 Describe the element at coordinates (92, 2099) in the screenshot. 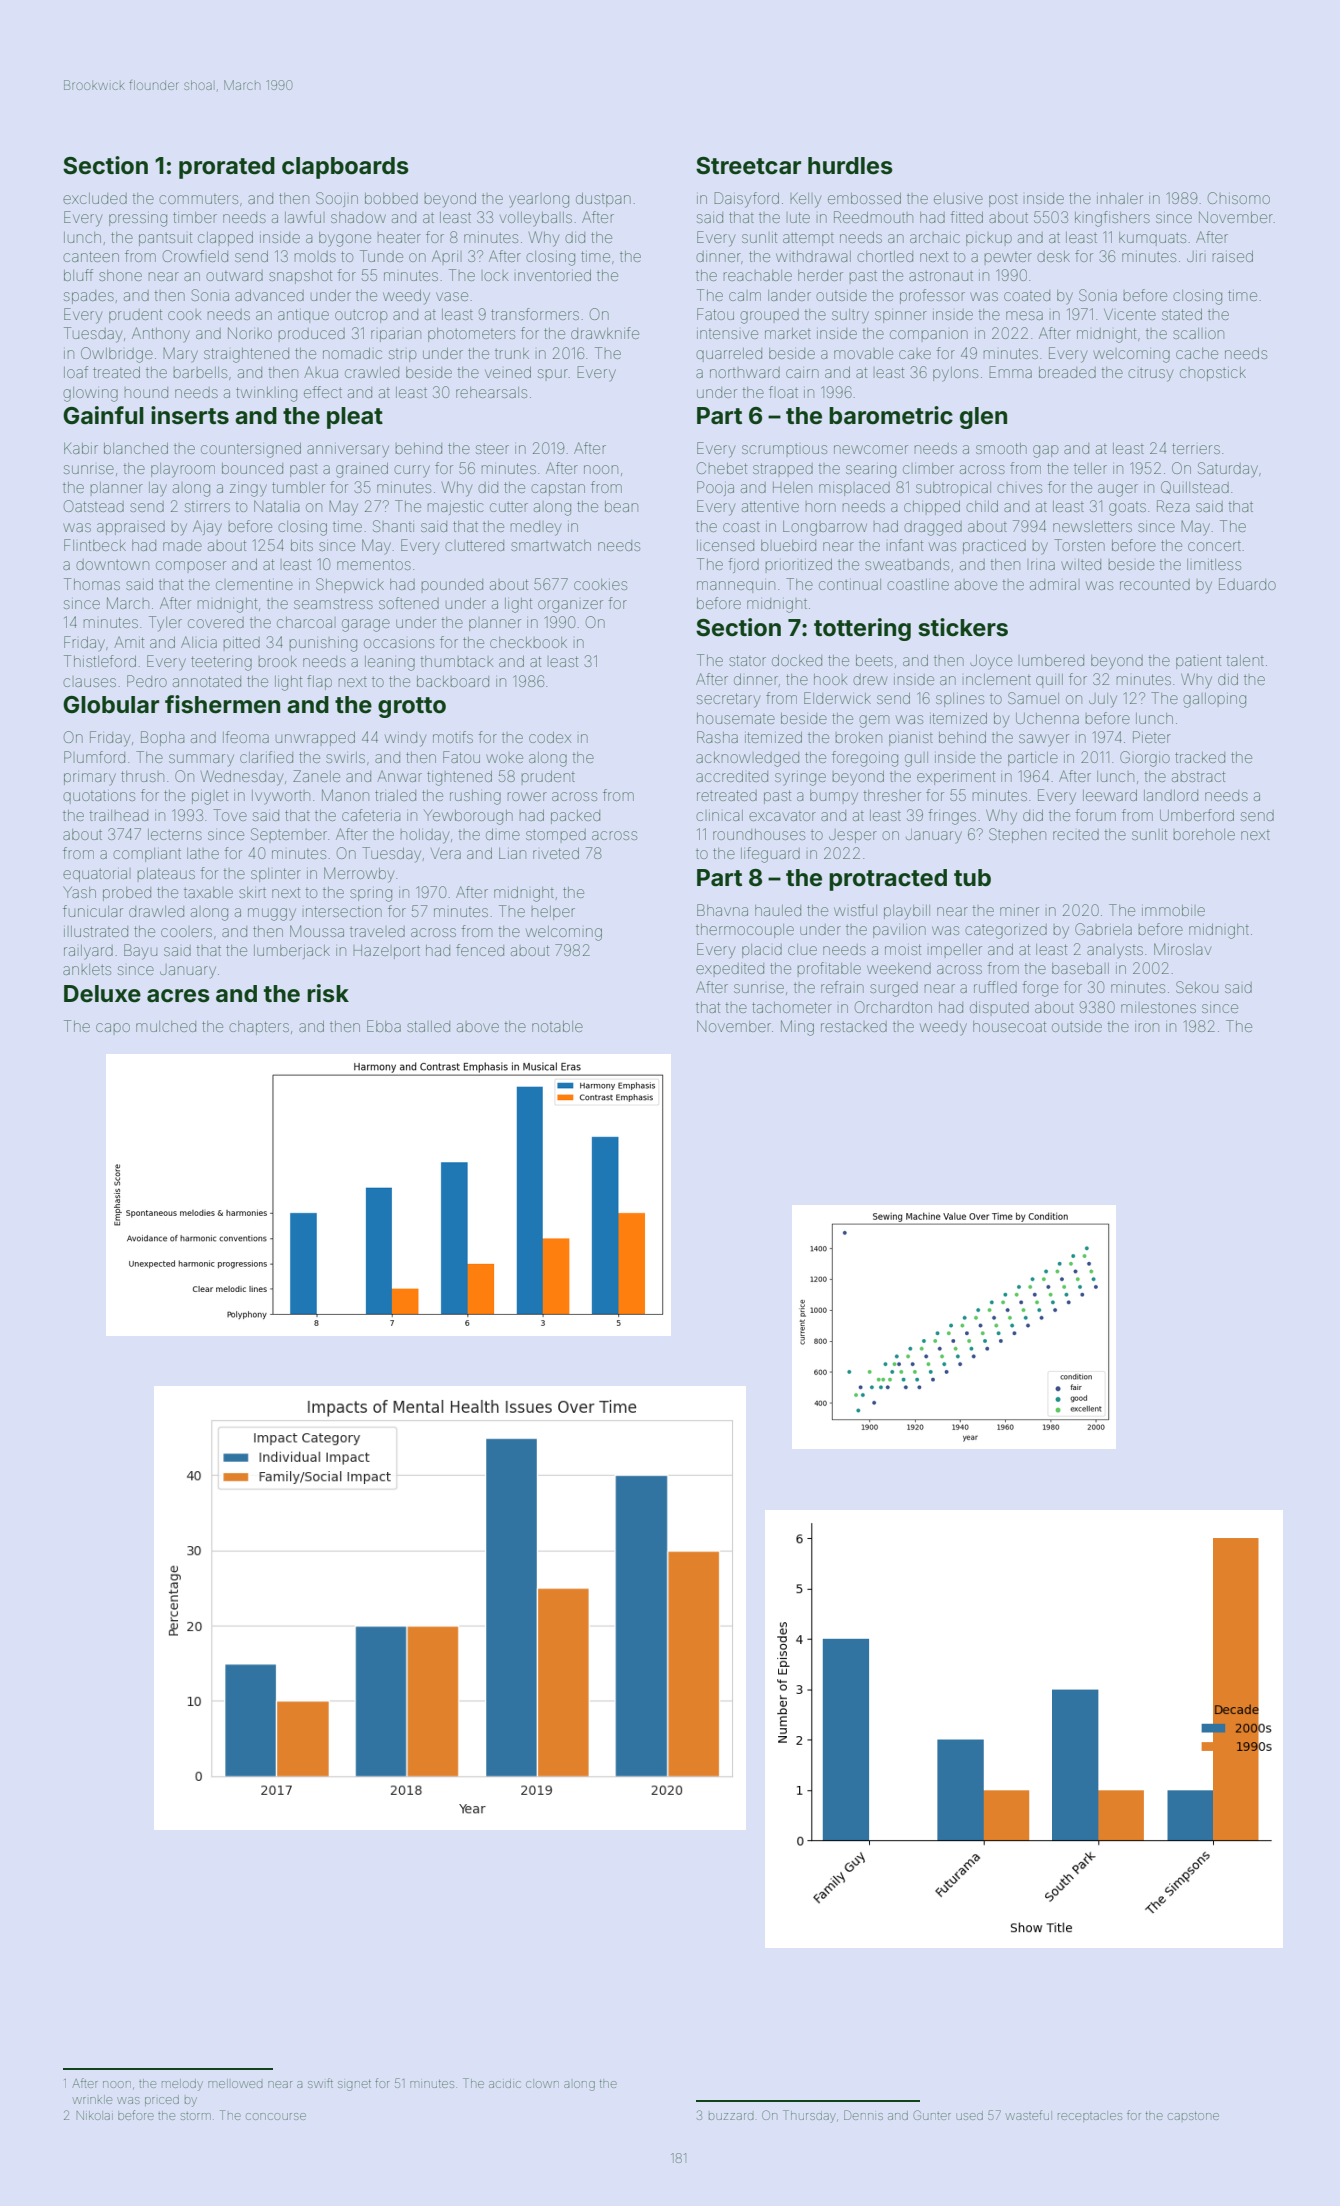

I see `wrinkle` at that location.
